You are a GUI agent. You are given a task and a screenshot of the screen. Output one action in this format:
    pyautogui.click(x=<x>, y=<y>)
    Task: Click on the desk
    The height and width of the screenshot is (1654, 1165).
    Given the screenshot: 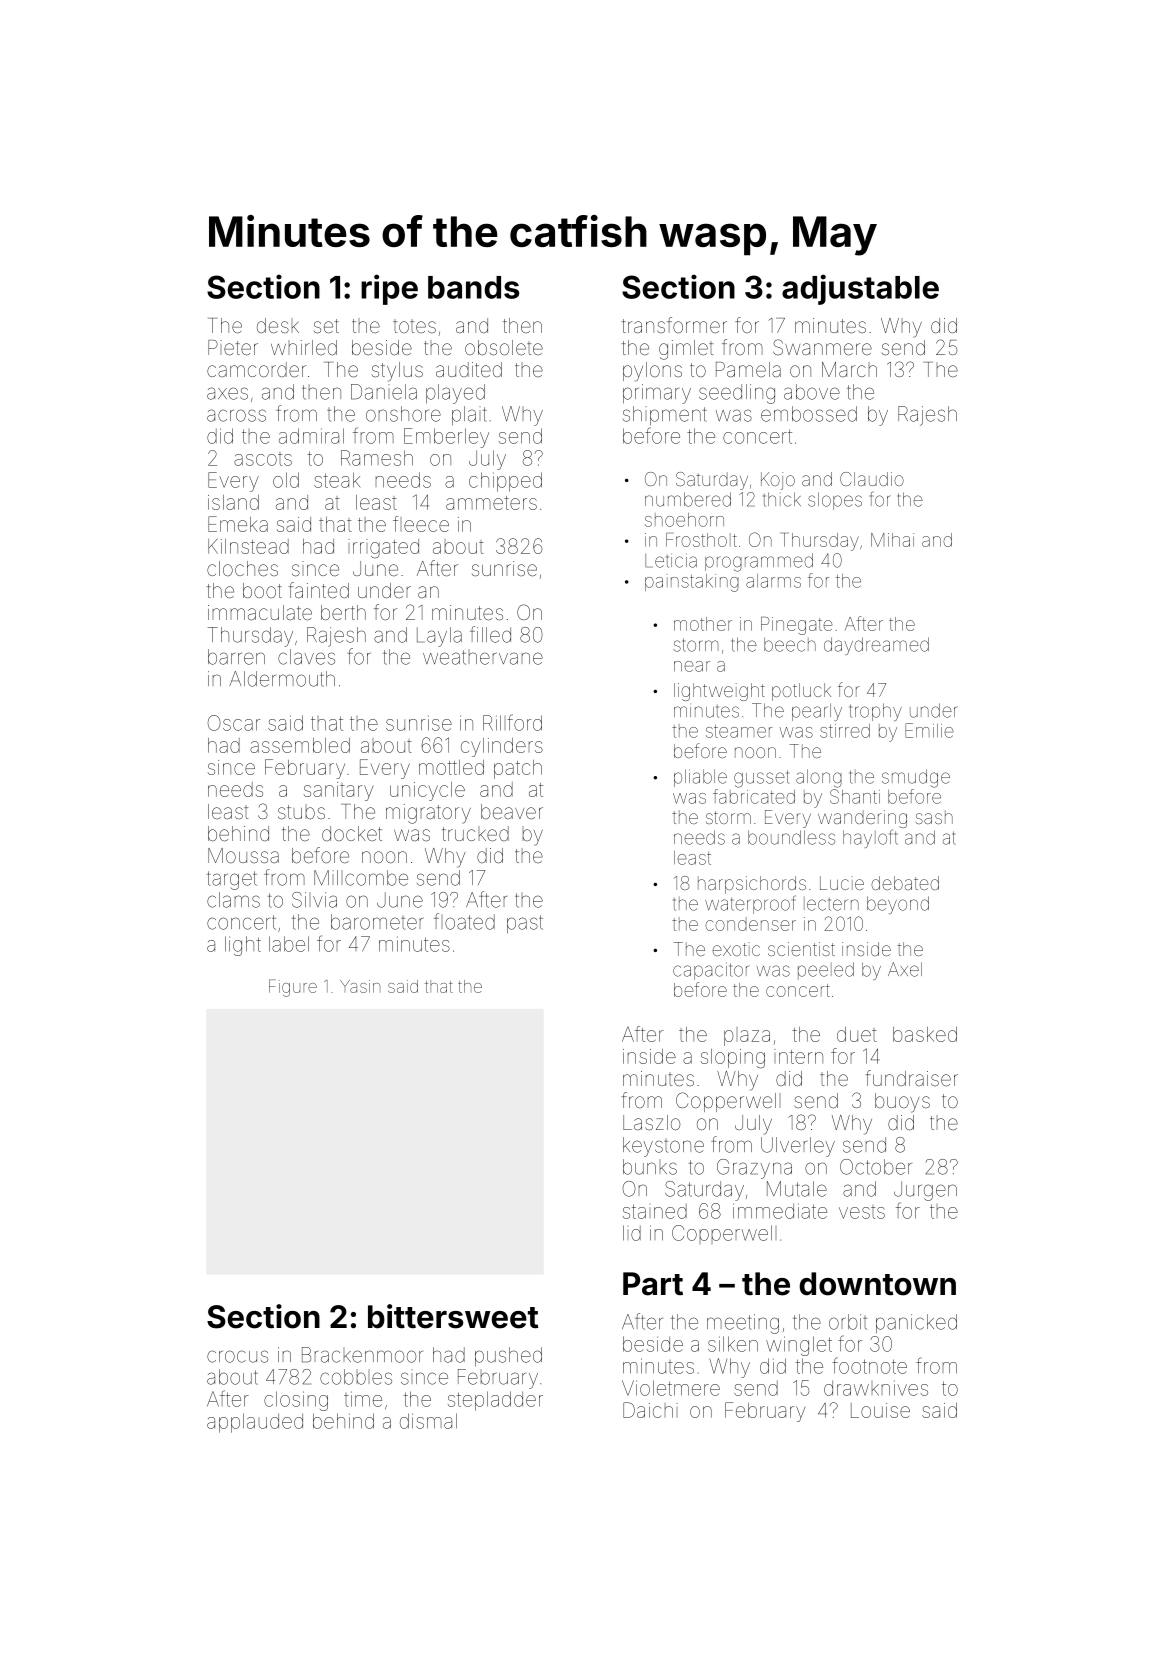 What is the action you would take?
    pyautogui.click(x=278, y=325)
